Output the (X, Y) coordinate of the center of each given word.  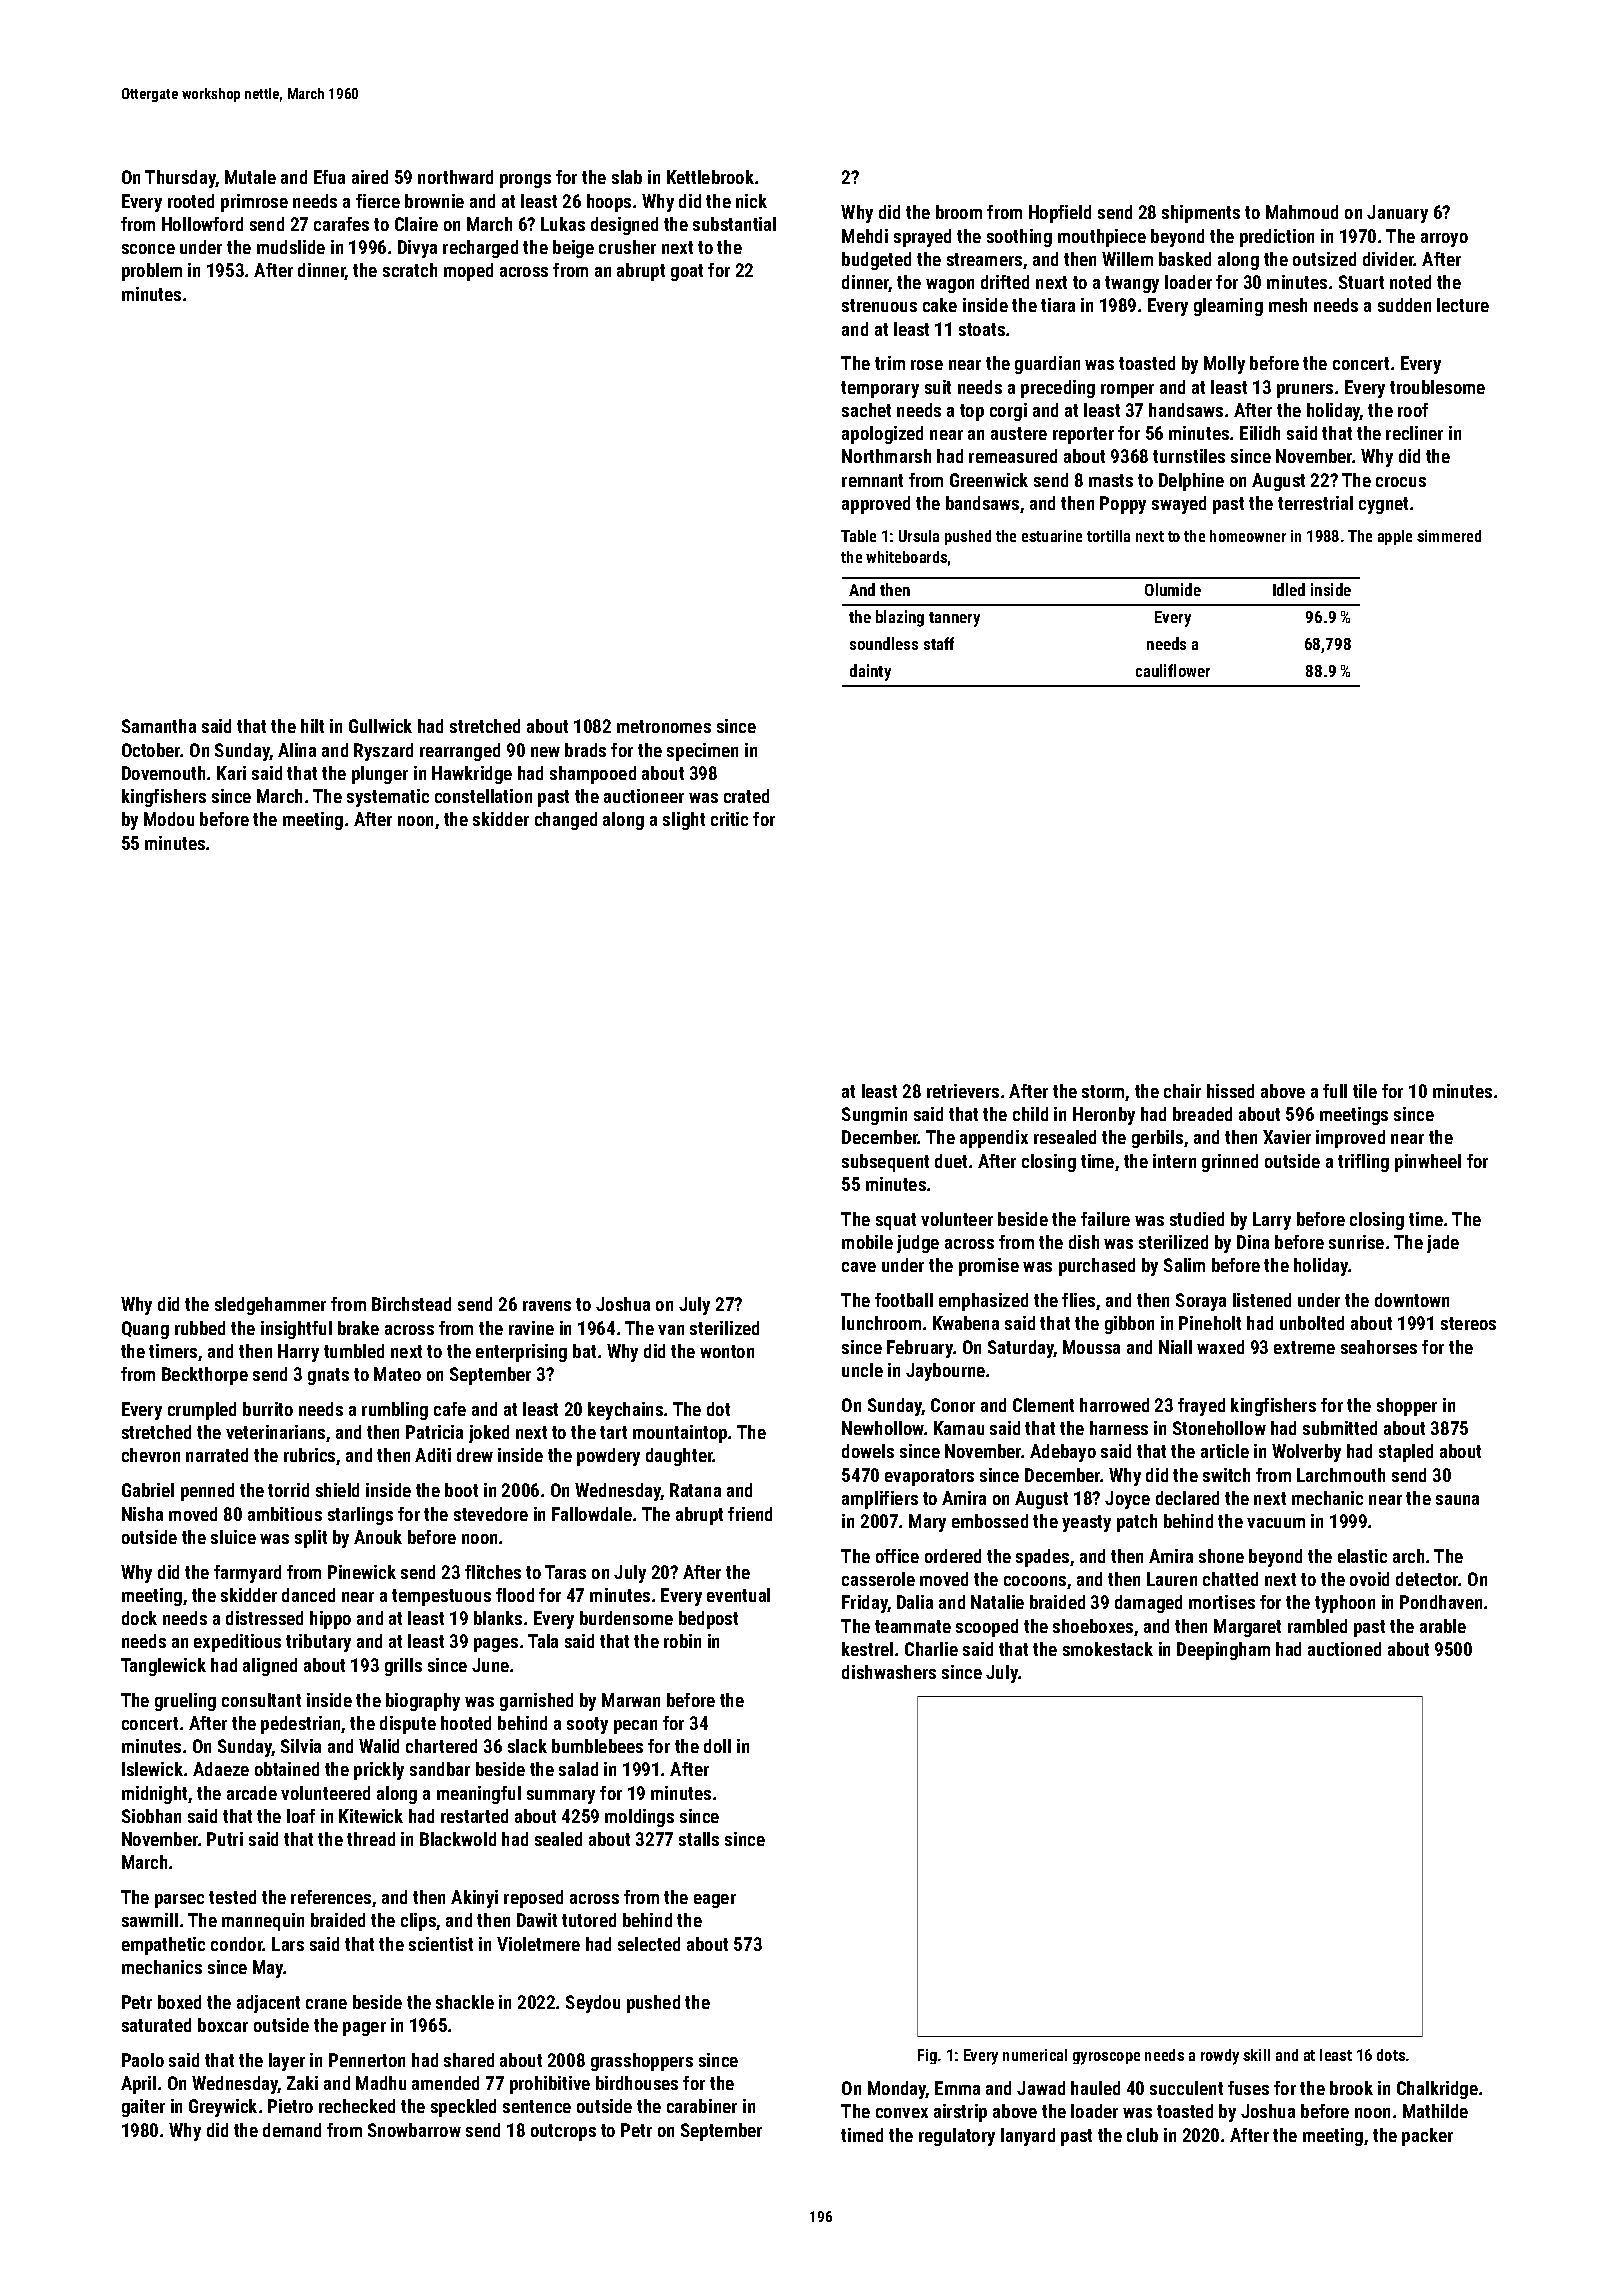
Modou (169, 819)
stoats (982, 329)
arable (1443, 1626)
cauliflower (1173, 670)
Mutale (250, 177)
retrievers (963, 1091)
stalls (699, 1839)
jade (1443, 1244)
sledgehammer (270, 1306)
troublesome (1437, 387)
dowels (868, 1451)
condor (237, 1944)
